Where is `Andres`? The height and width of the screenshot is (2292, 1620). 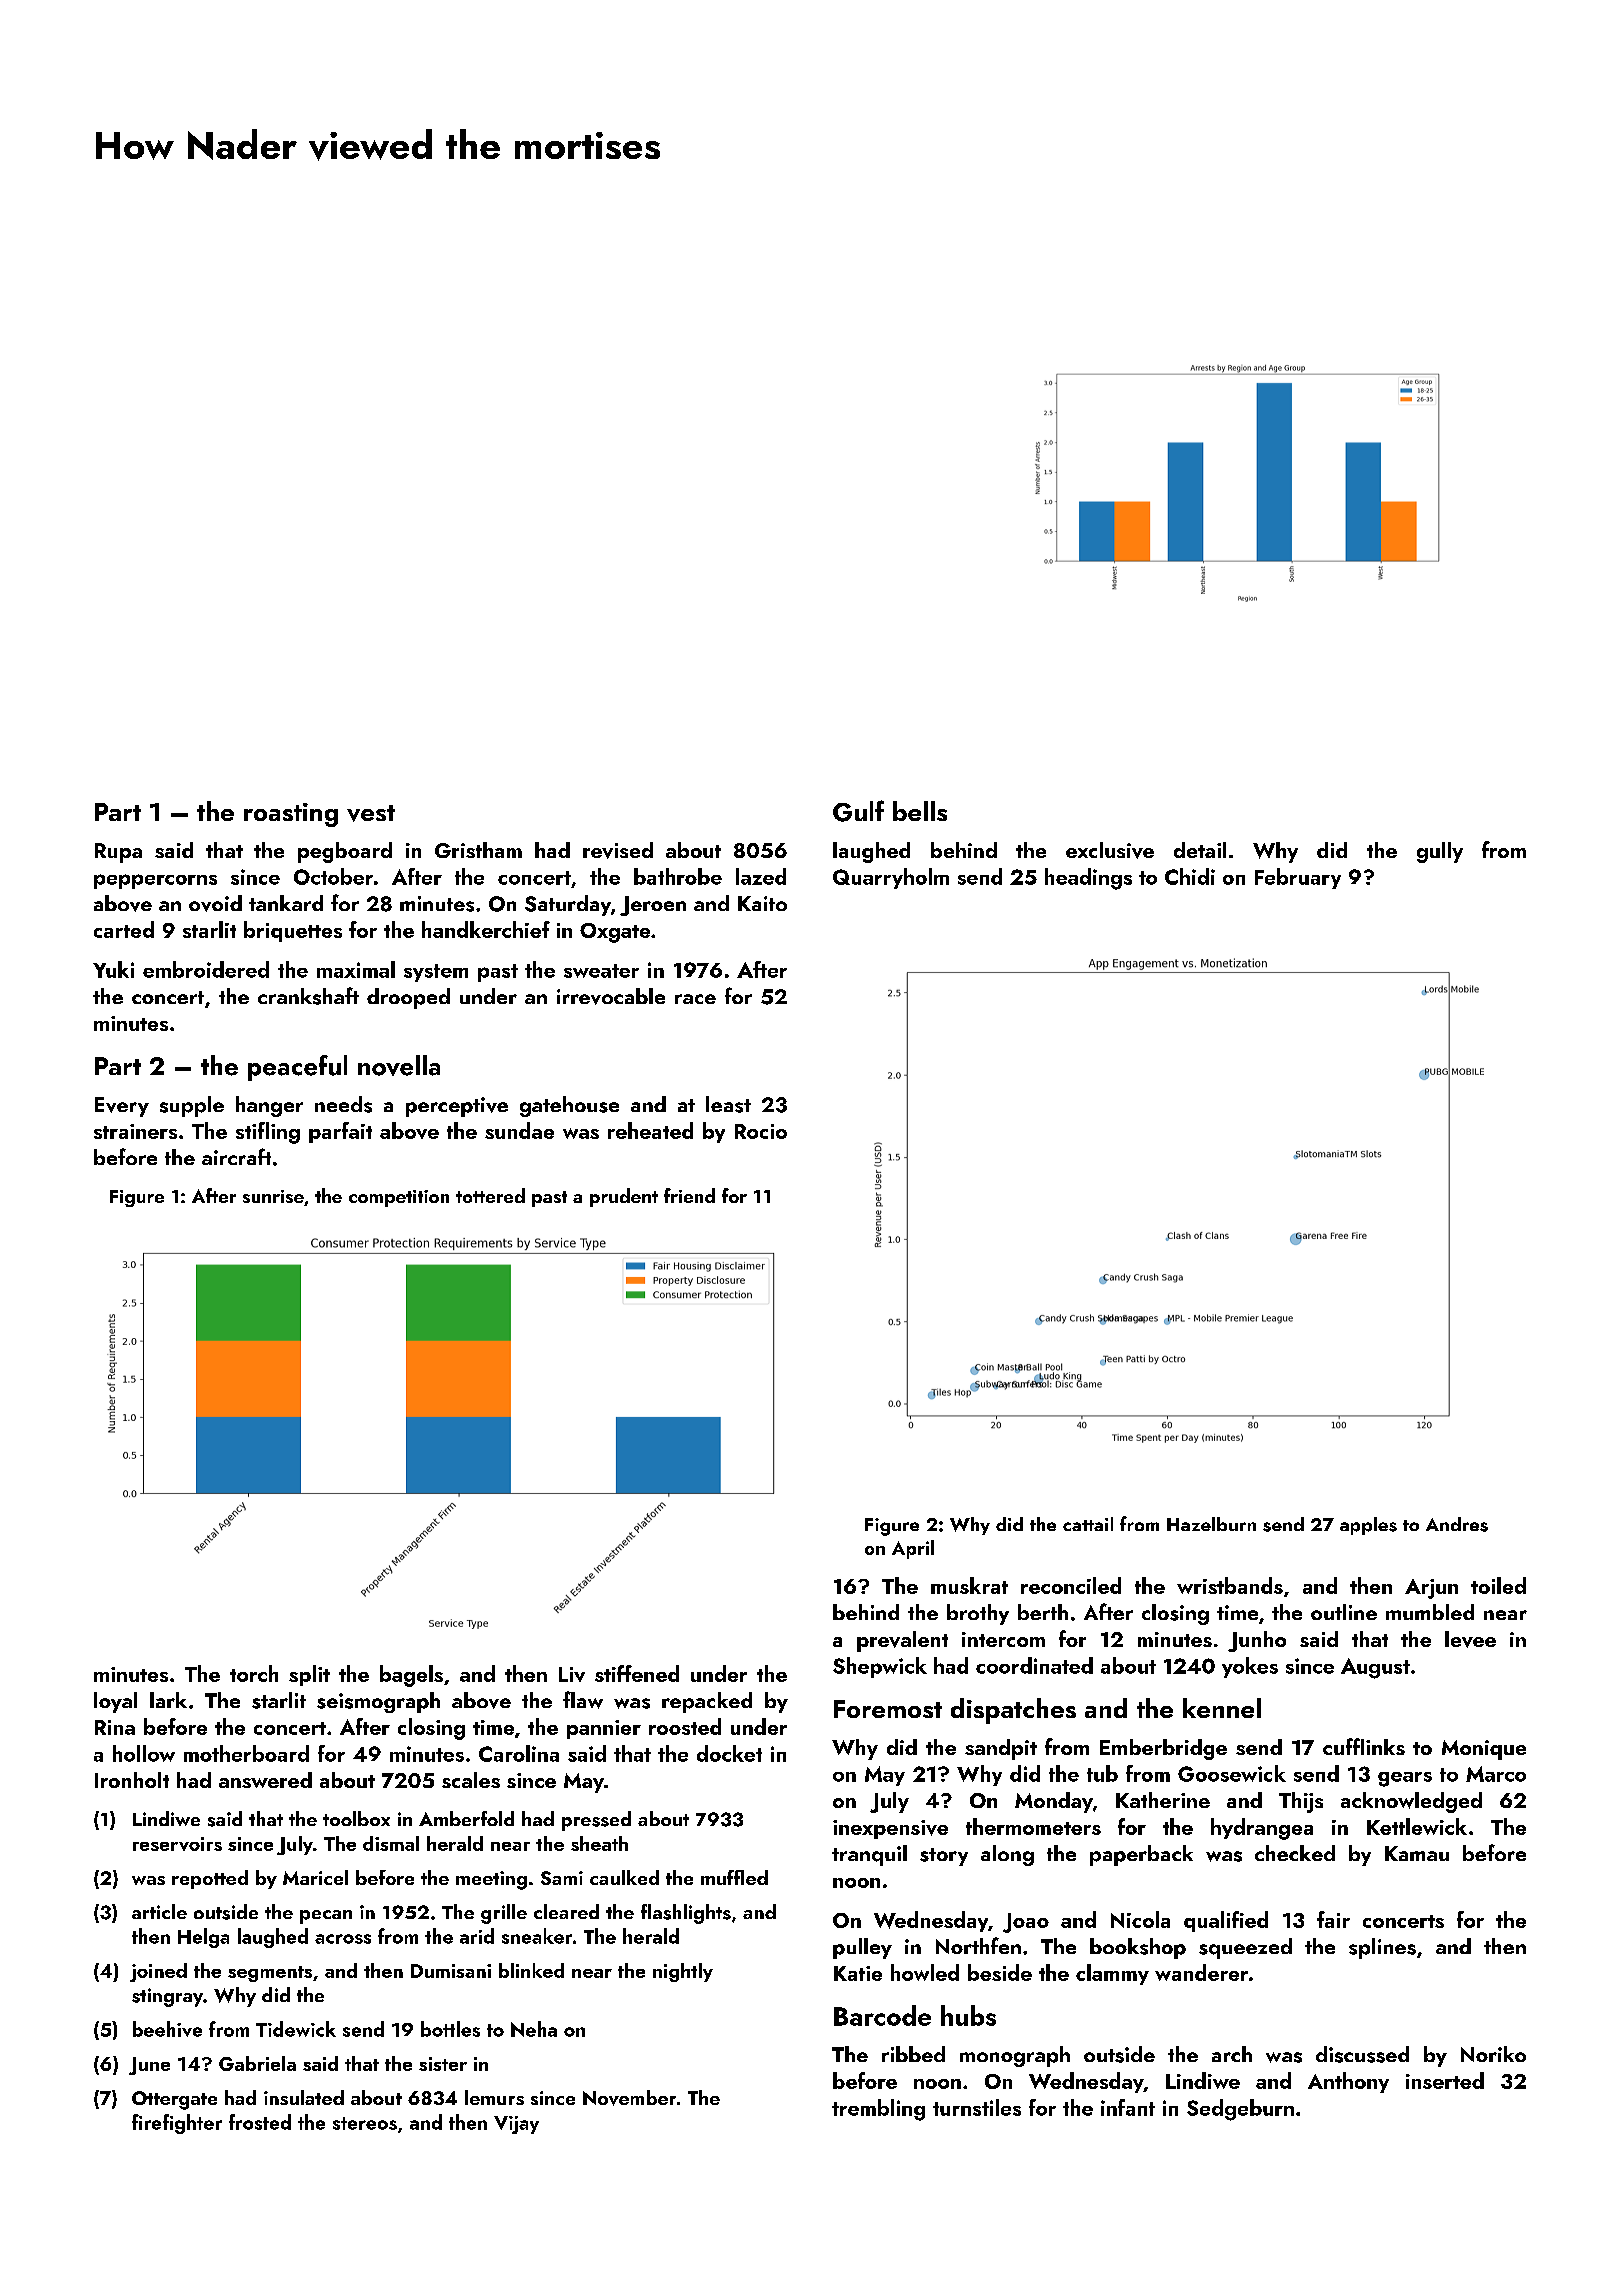
Andres is located at coordinates (1457, 1524).
